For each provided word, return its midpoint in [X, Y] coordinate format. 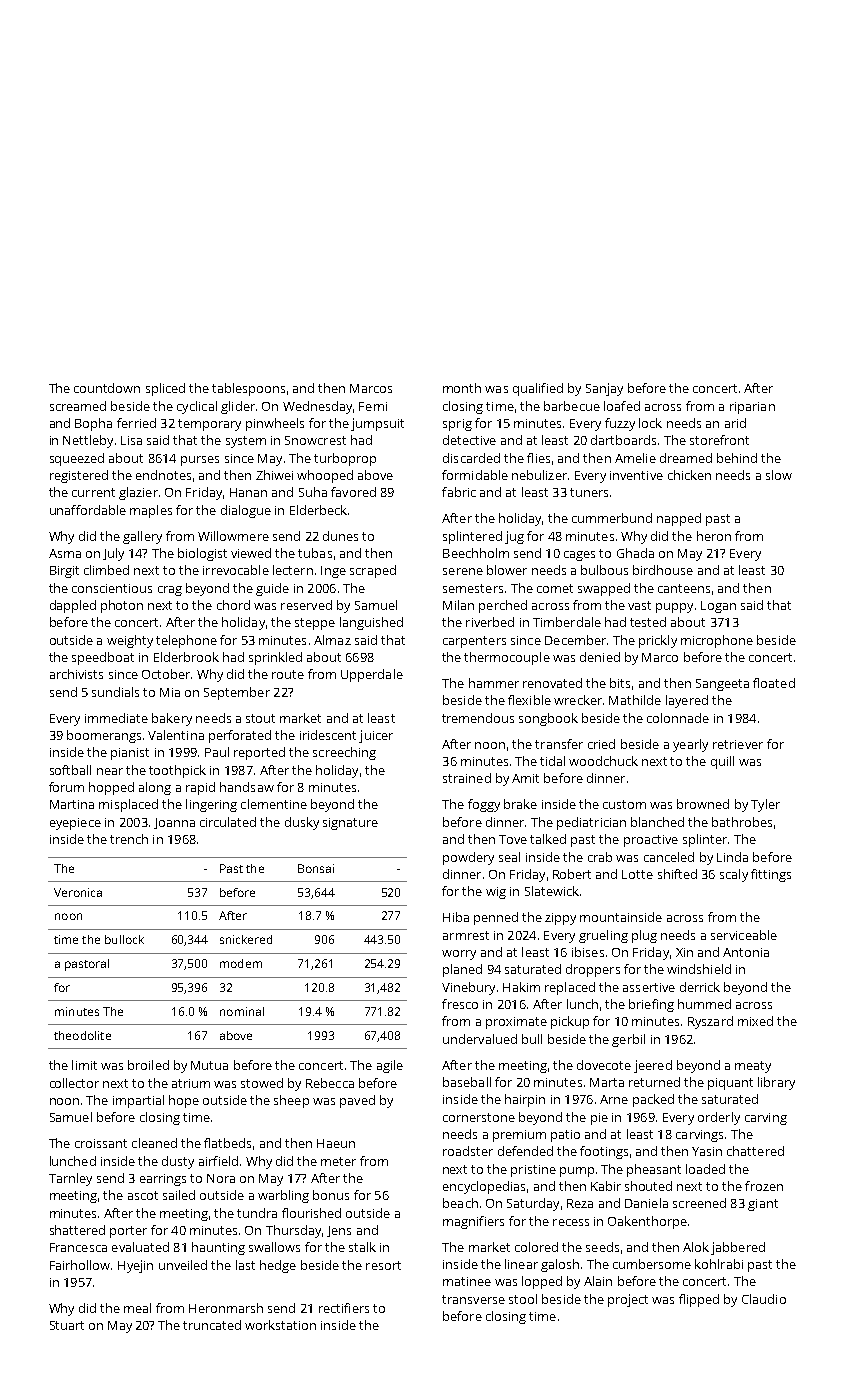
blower [507, 570]
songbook [548, 719]
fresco [460, 1004]
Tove [513, 839]
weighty [130, 641]
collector [74, 1083]
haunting [218, 1248]
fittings [771, 875]
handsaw [247, 787]
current [93, 492]
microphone [717, 641]
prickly [658, 641]
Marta [607, 1082]
